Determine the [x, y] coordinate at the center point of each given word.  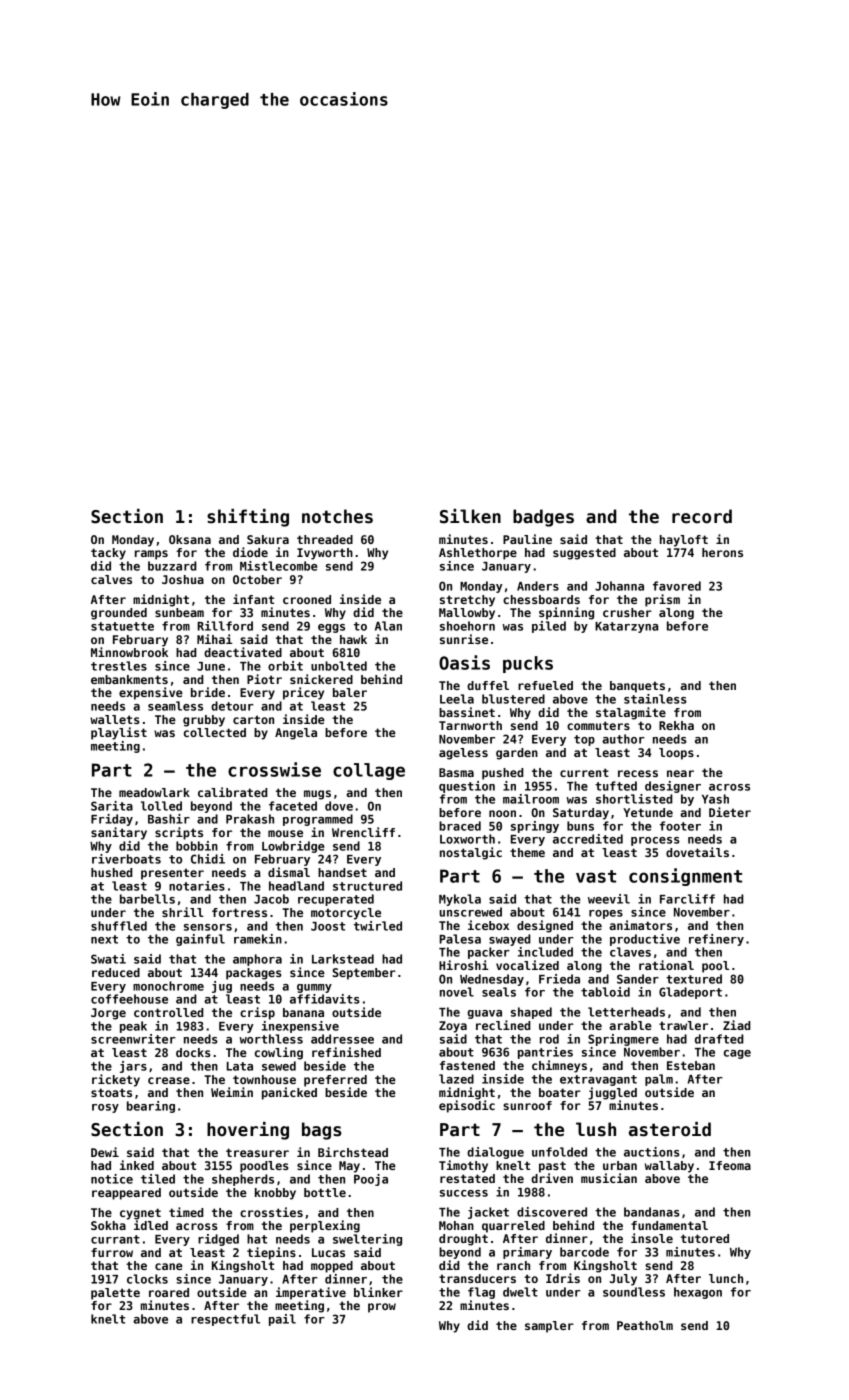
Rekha [676, 725]
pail [282, 1320]
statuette [122, 626]
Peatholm [645, 1325]
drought [463, 1240]
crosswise [274, 769]
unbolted [339, 666]
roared [169, 1292]
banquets [637, 687]
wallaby [669, 1167]
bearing [151, 1107]
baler [350, 692]
